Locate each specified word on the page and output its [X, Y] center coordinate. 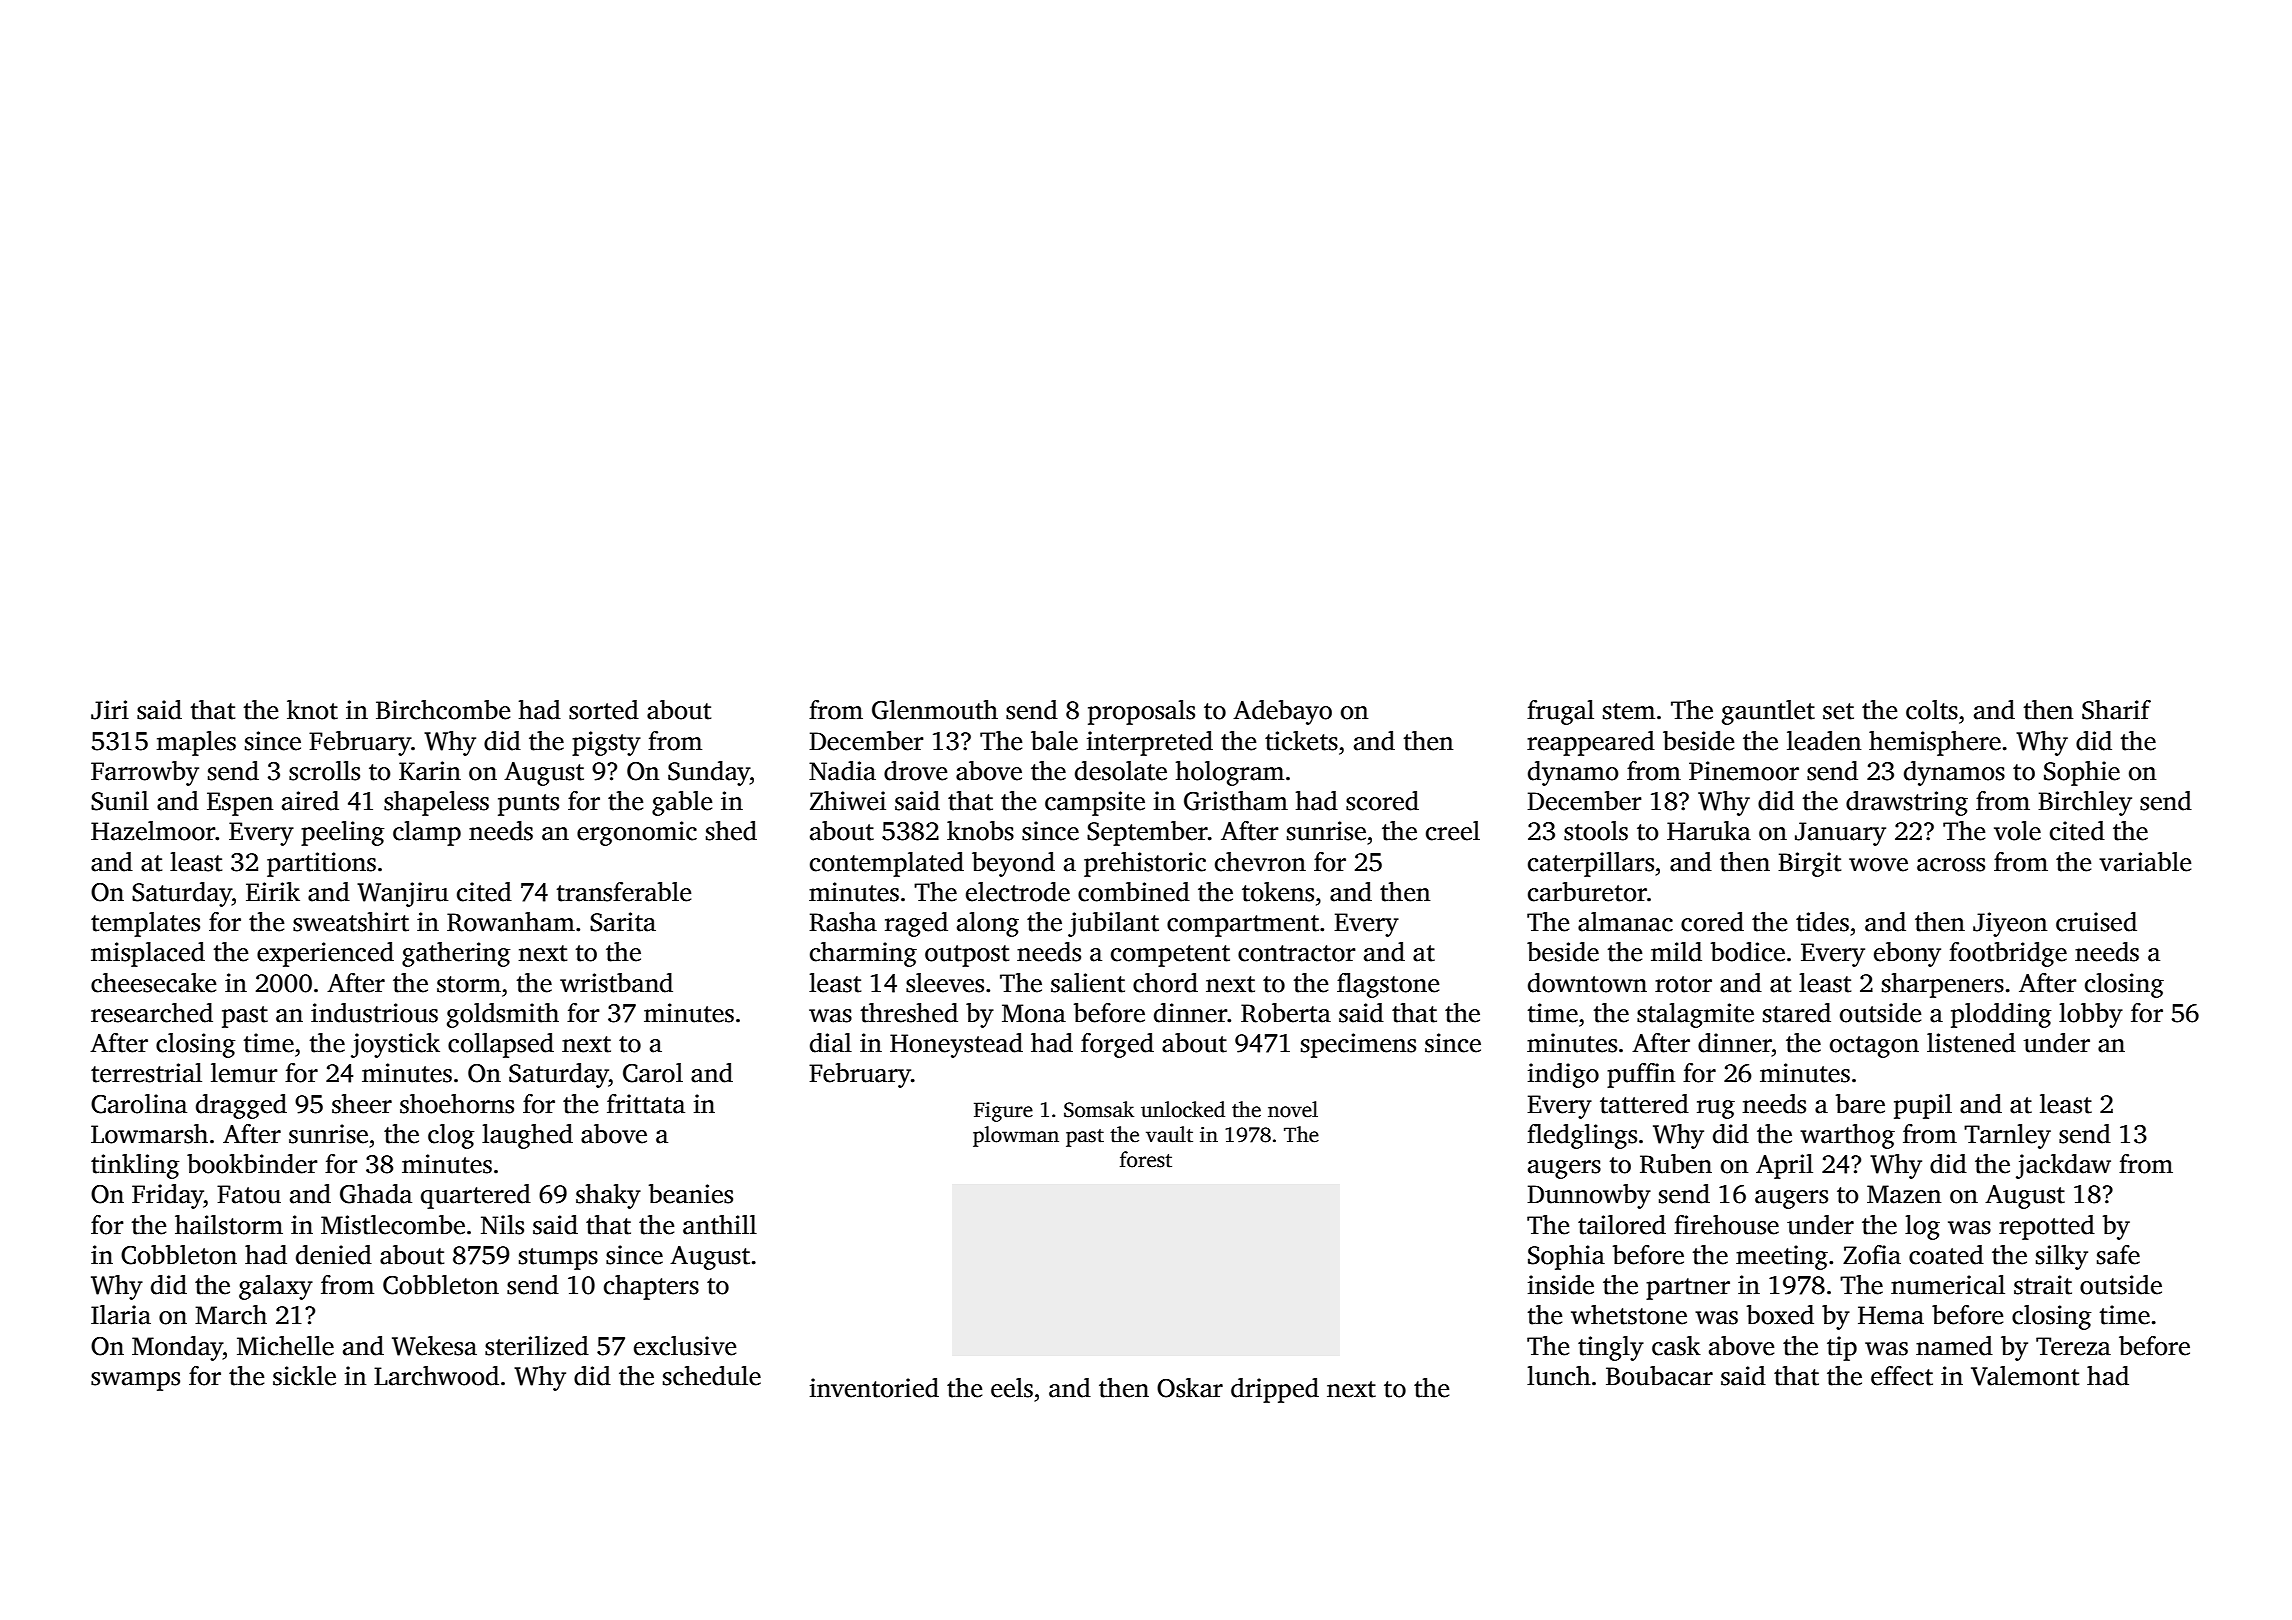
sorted [604, 710]
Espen [240, 804]
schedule [712, 1376]
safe [2118, 1255]
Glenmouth [935, 710]
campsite [1095, 803]
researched [152, 1013]
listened [1971, 1043]
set [1838, 711]
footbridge [2008, 954]
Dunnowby [1589, 1196]
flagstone [1388, 985]
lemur [244, 1073]
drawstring [1907, 803]
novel [1293, 1109]
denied [334, 1255]
